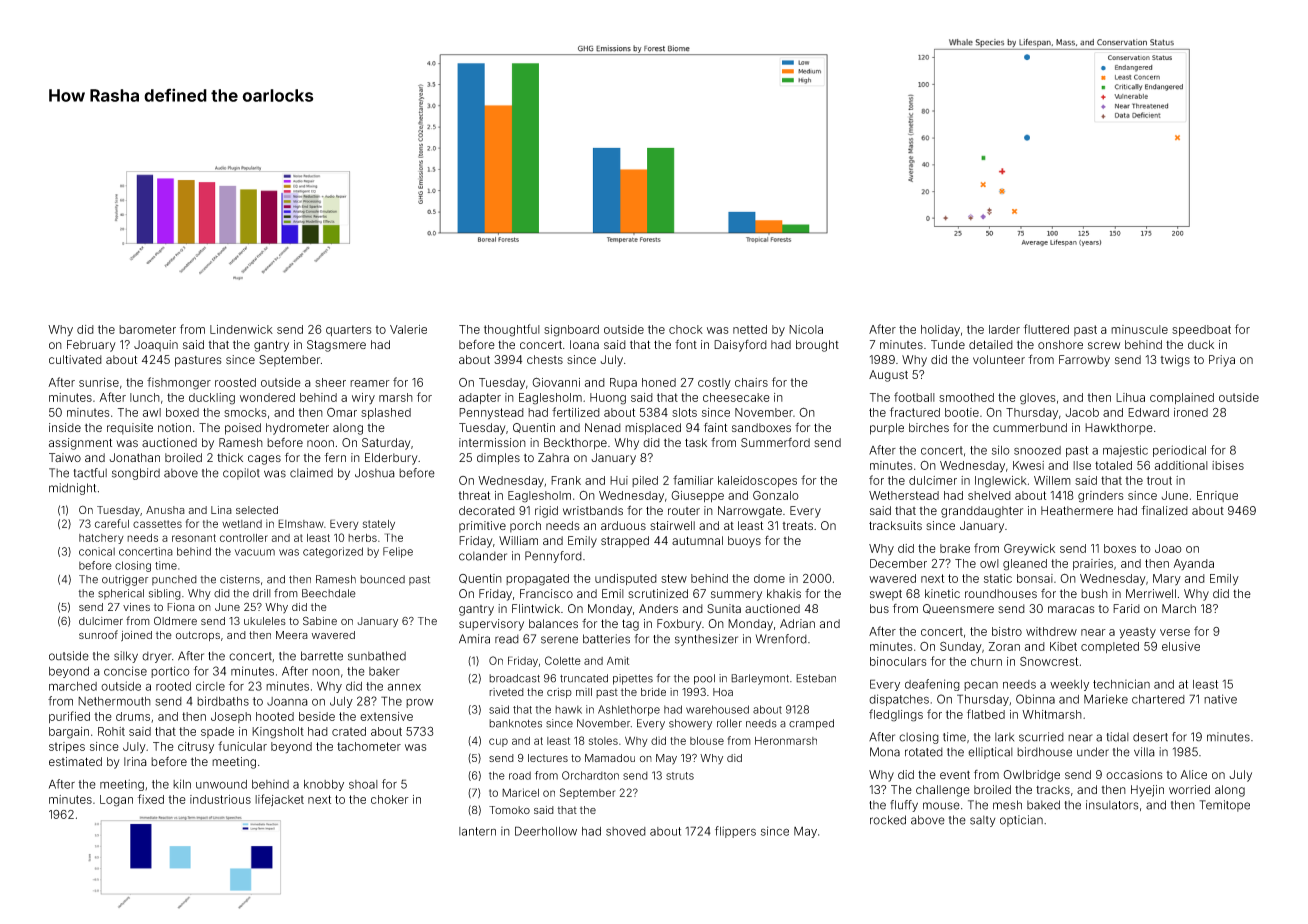  What do you see at coordinates (680, 776) in the screenshot?
I see `struts` at bounding box center [680, 776].
